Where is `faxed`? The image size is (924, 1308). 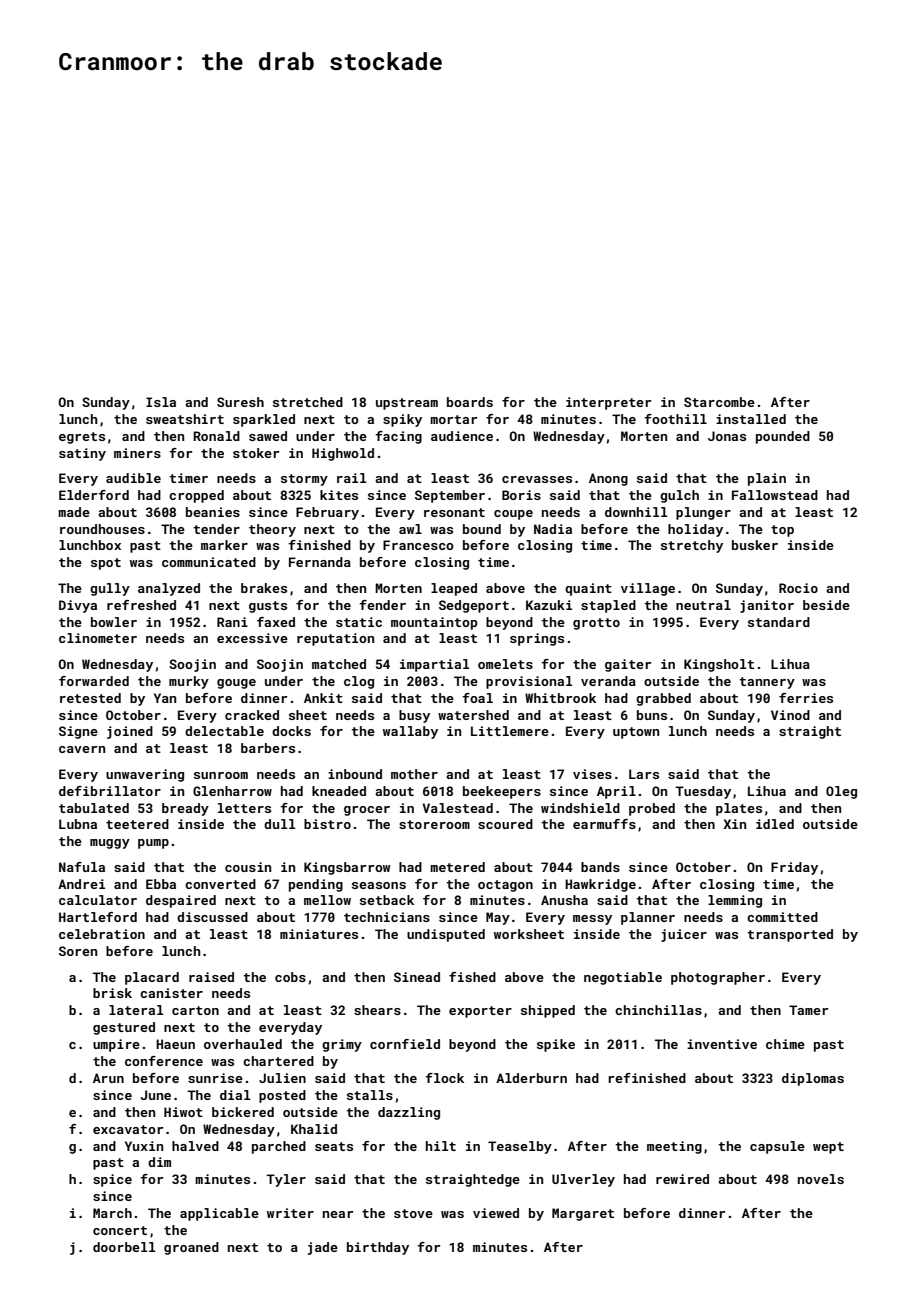
faxed is located at coordinates (276, 622).
